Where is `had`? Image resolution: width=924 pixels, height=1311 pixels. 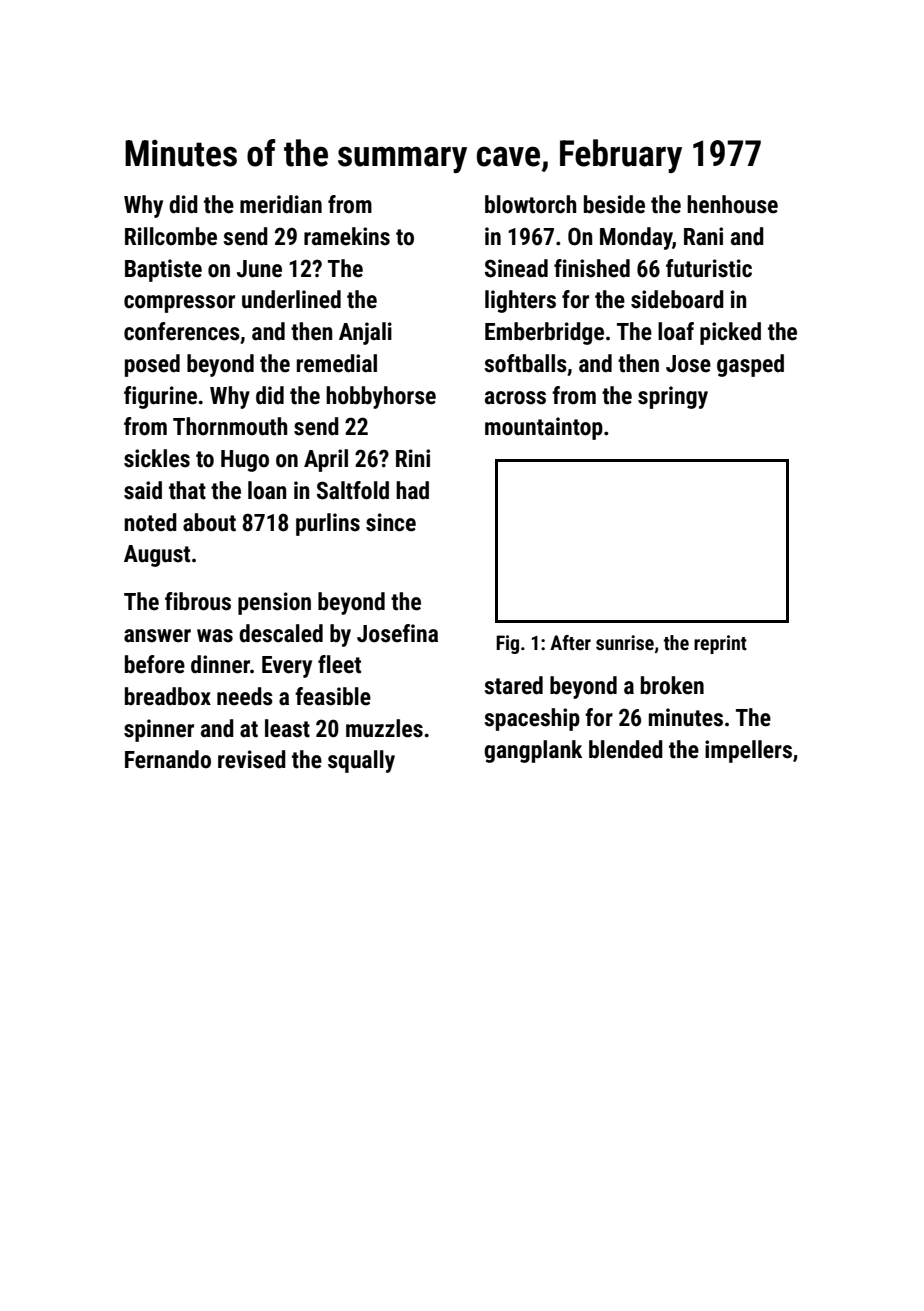
had is located at coordinates (412, 490).
